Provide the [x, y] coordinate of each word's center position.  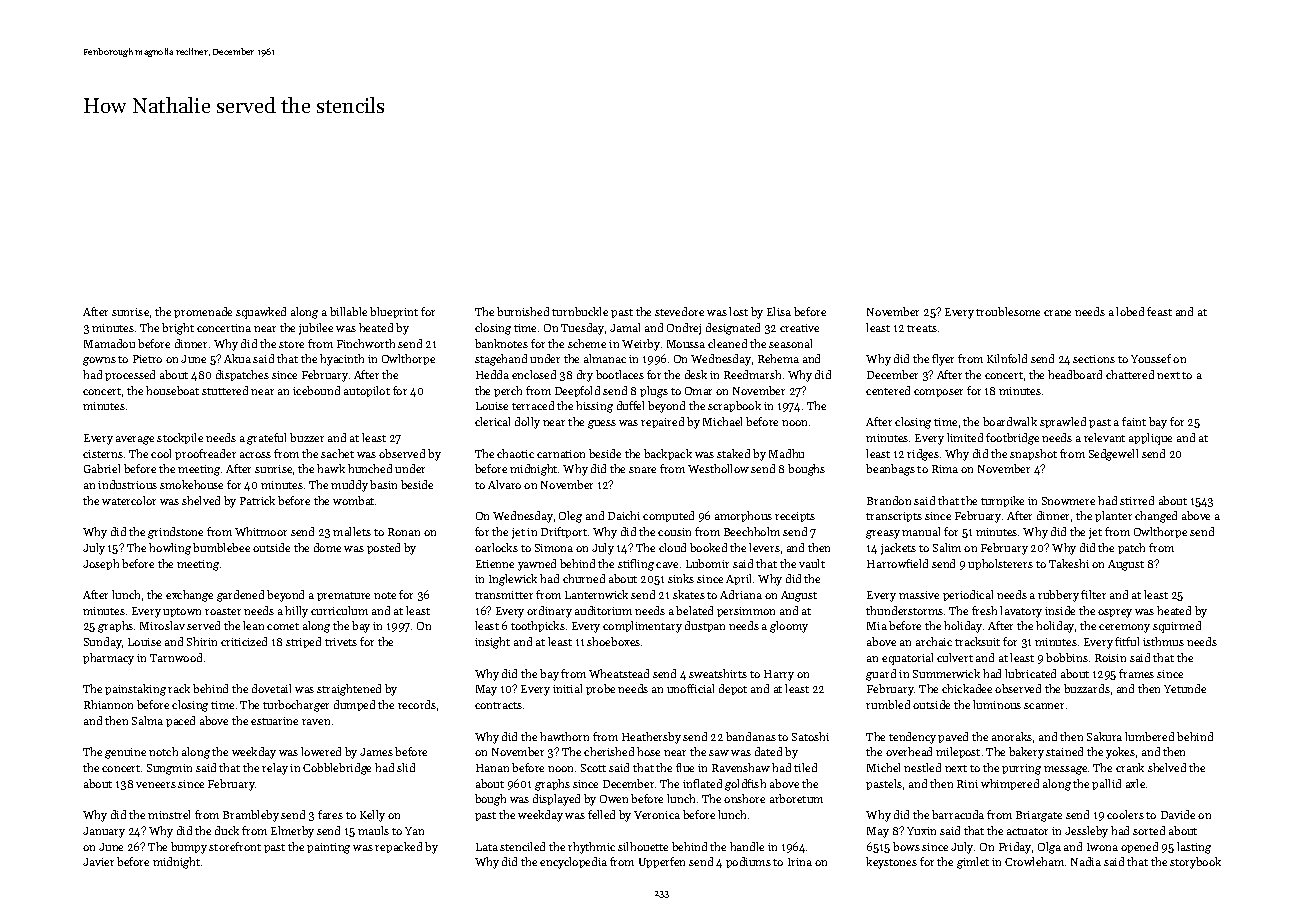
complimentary [642, 627]
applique [1150, 439]
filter [1093, 594]
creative [799, 328]
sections [1094, 359]
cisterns [103, 454]
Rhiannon [108, 704]
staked [733, 453]
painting [328, 848]
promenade [203, 312]
